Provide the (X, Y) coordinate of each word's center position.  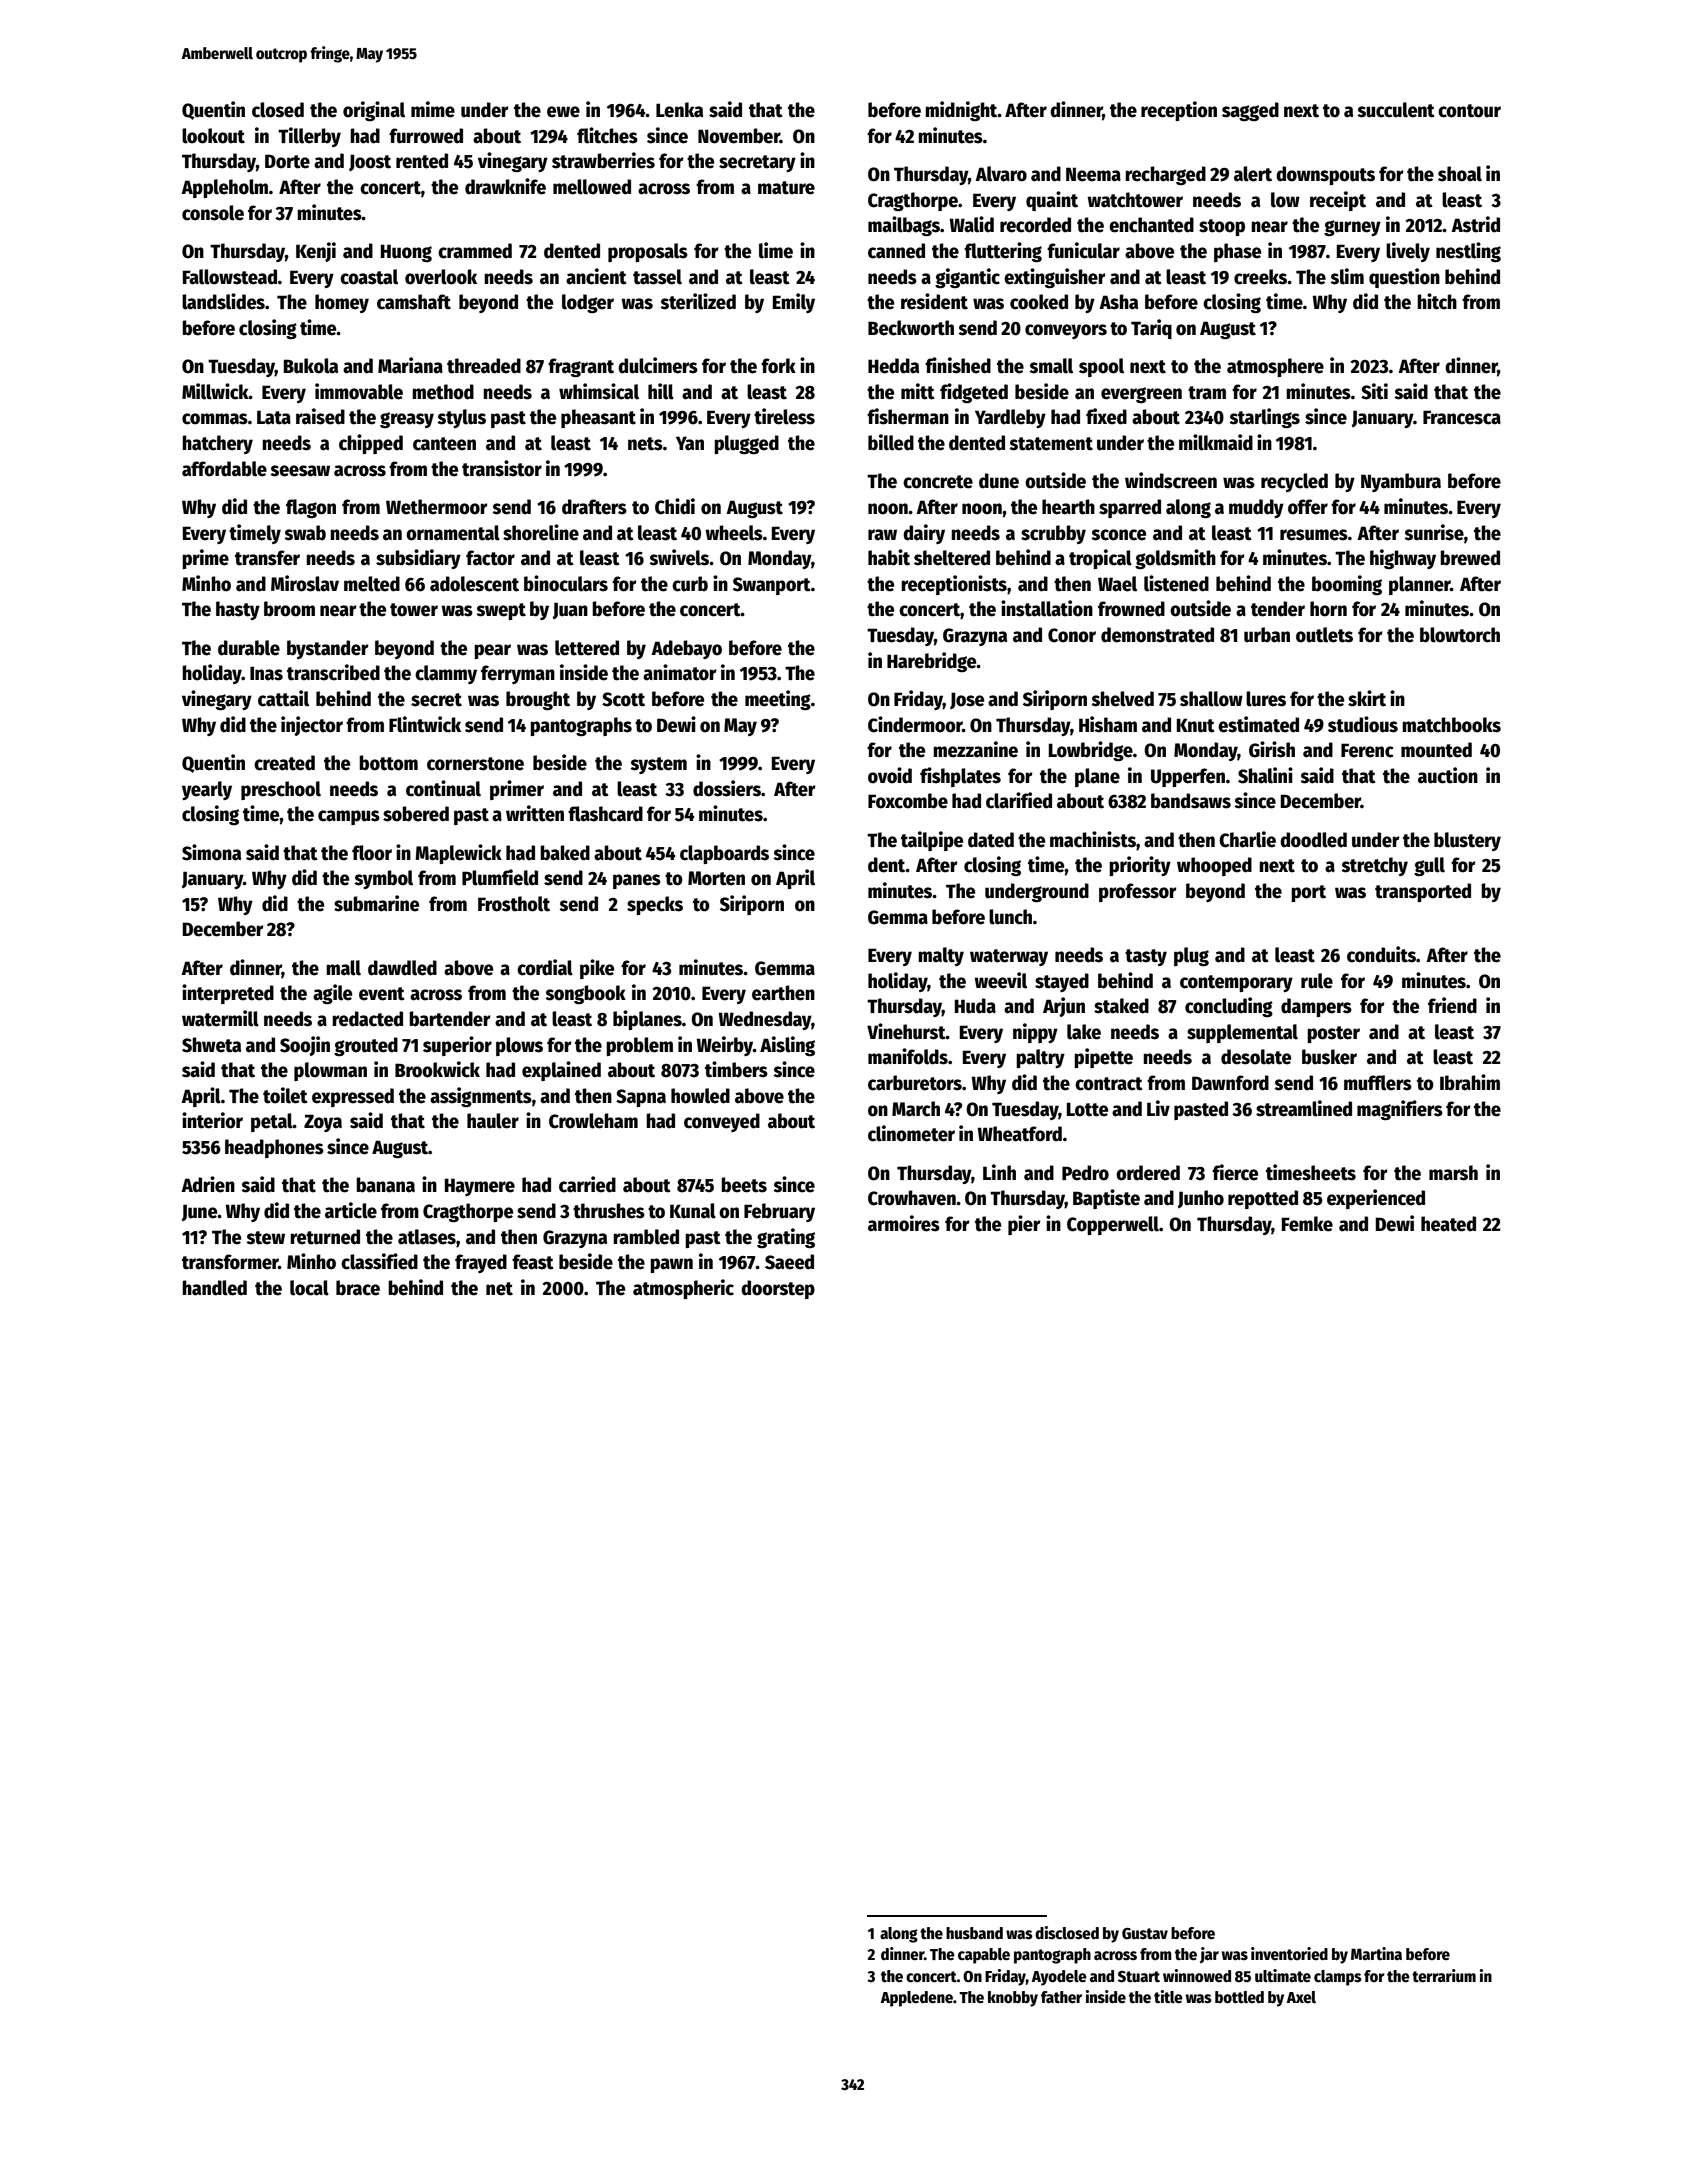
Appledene (917, 1999)
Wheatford (1019, 1134)
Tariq (1151, 329)
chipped (371, 444)
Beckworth (911, 328)
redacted (367, 1019)
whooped (1214, 866)
